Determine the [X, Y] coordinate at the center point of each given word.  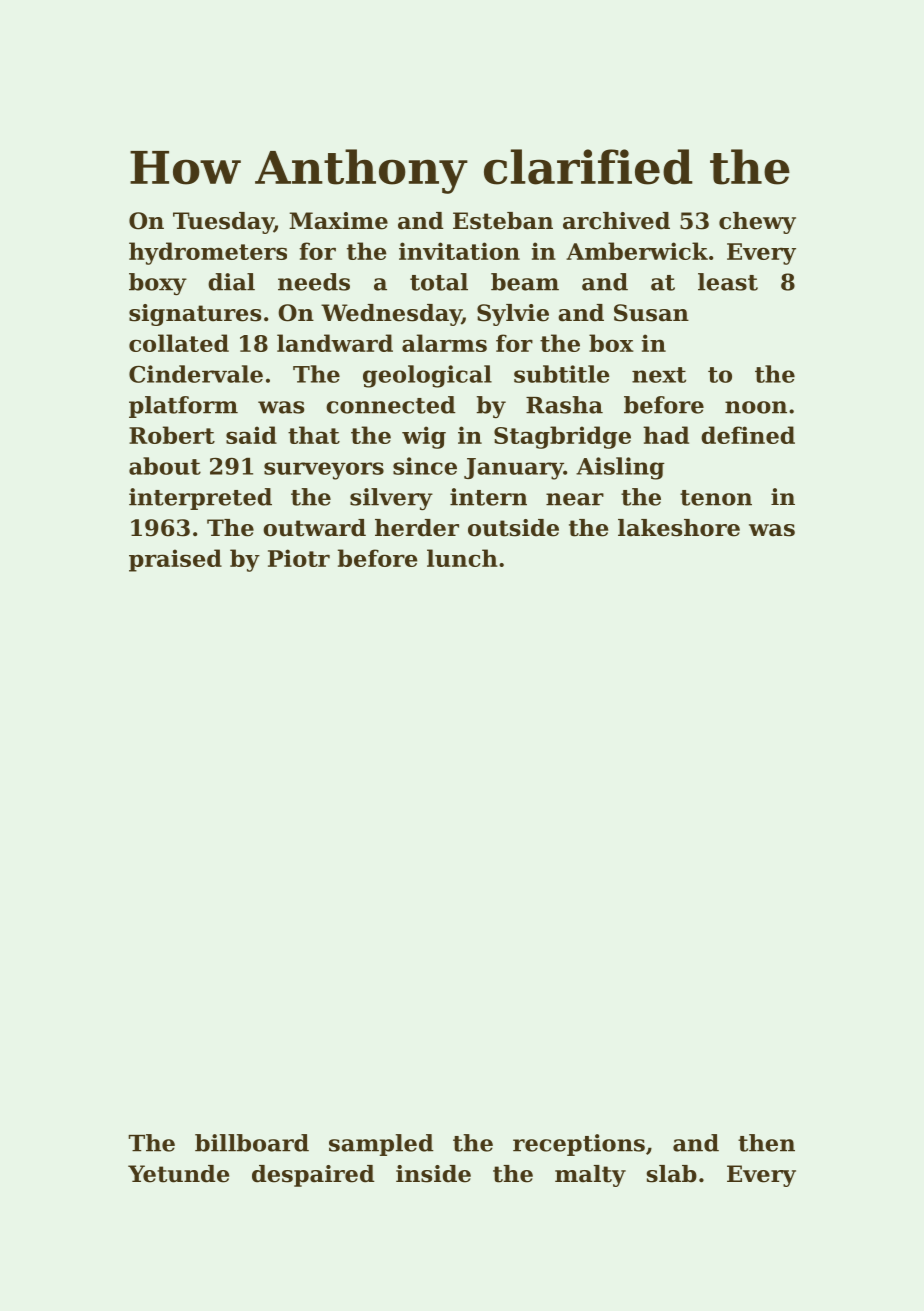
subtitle [562, 374]
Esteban [503, 221]
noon [756, 407]
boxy [158, 284]
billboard [252, 1143]
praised [175, 560]
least [728, 282]
